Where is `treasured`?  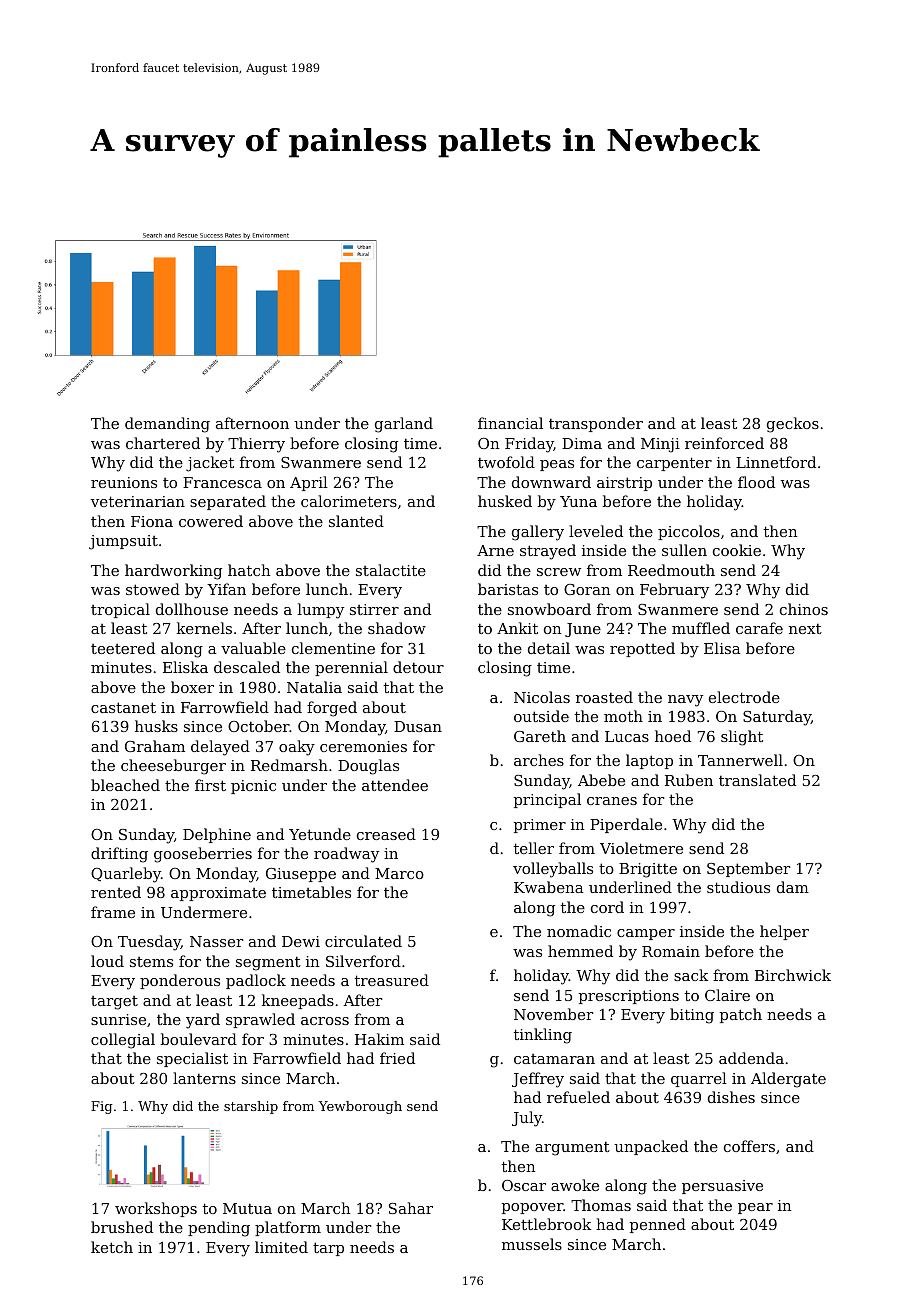 treasured is located at coordinates (392, 980).
